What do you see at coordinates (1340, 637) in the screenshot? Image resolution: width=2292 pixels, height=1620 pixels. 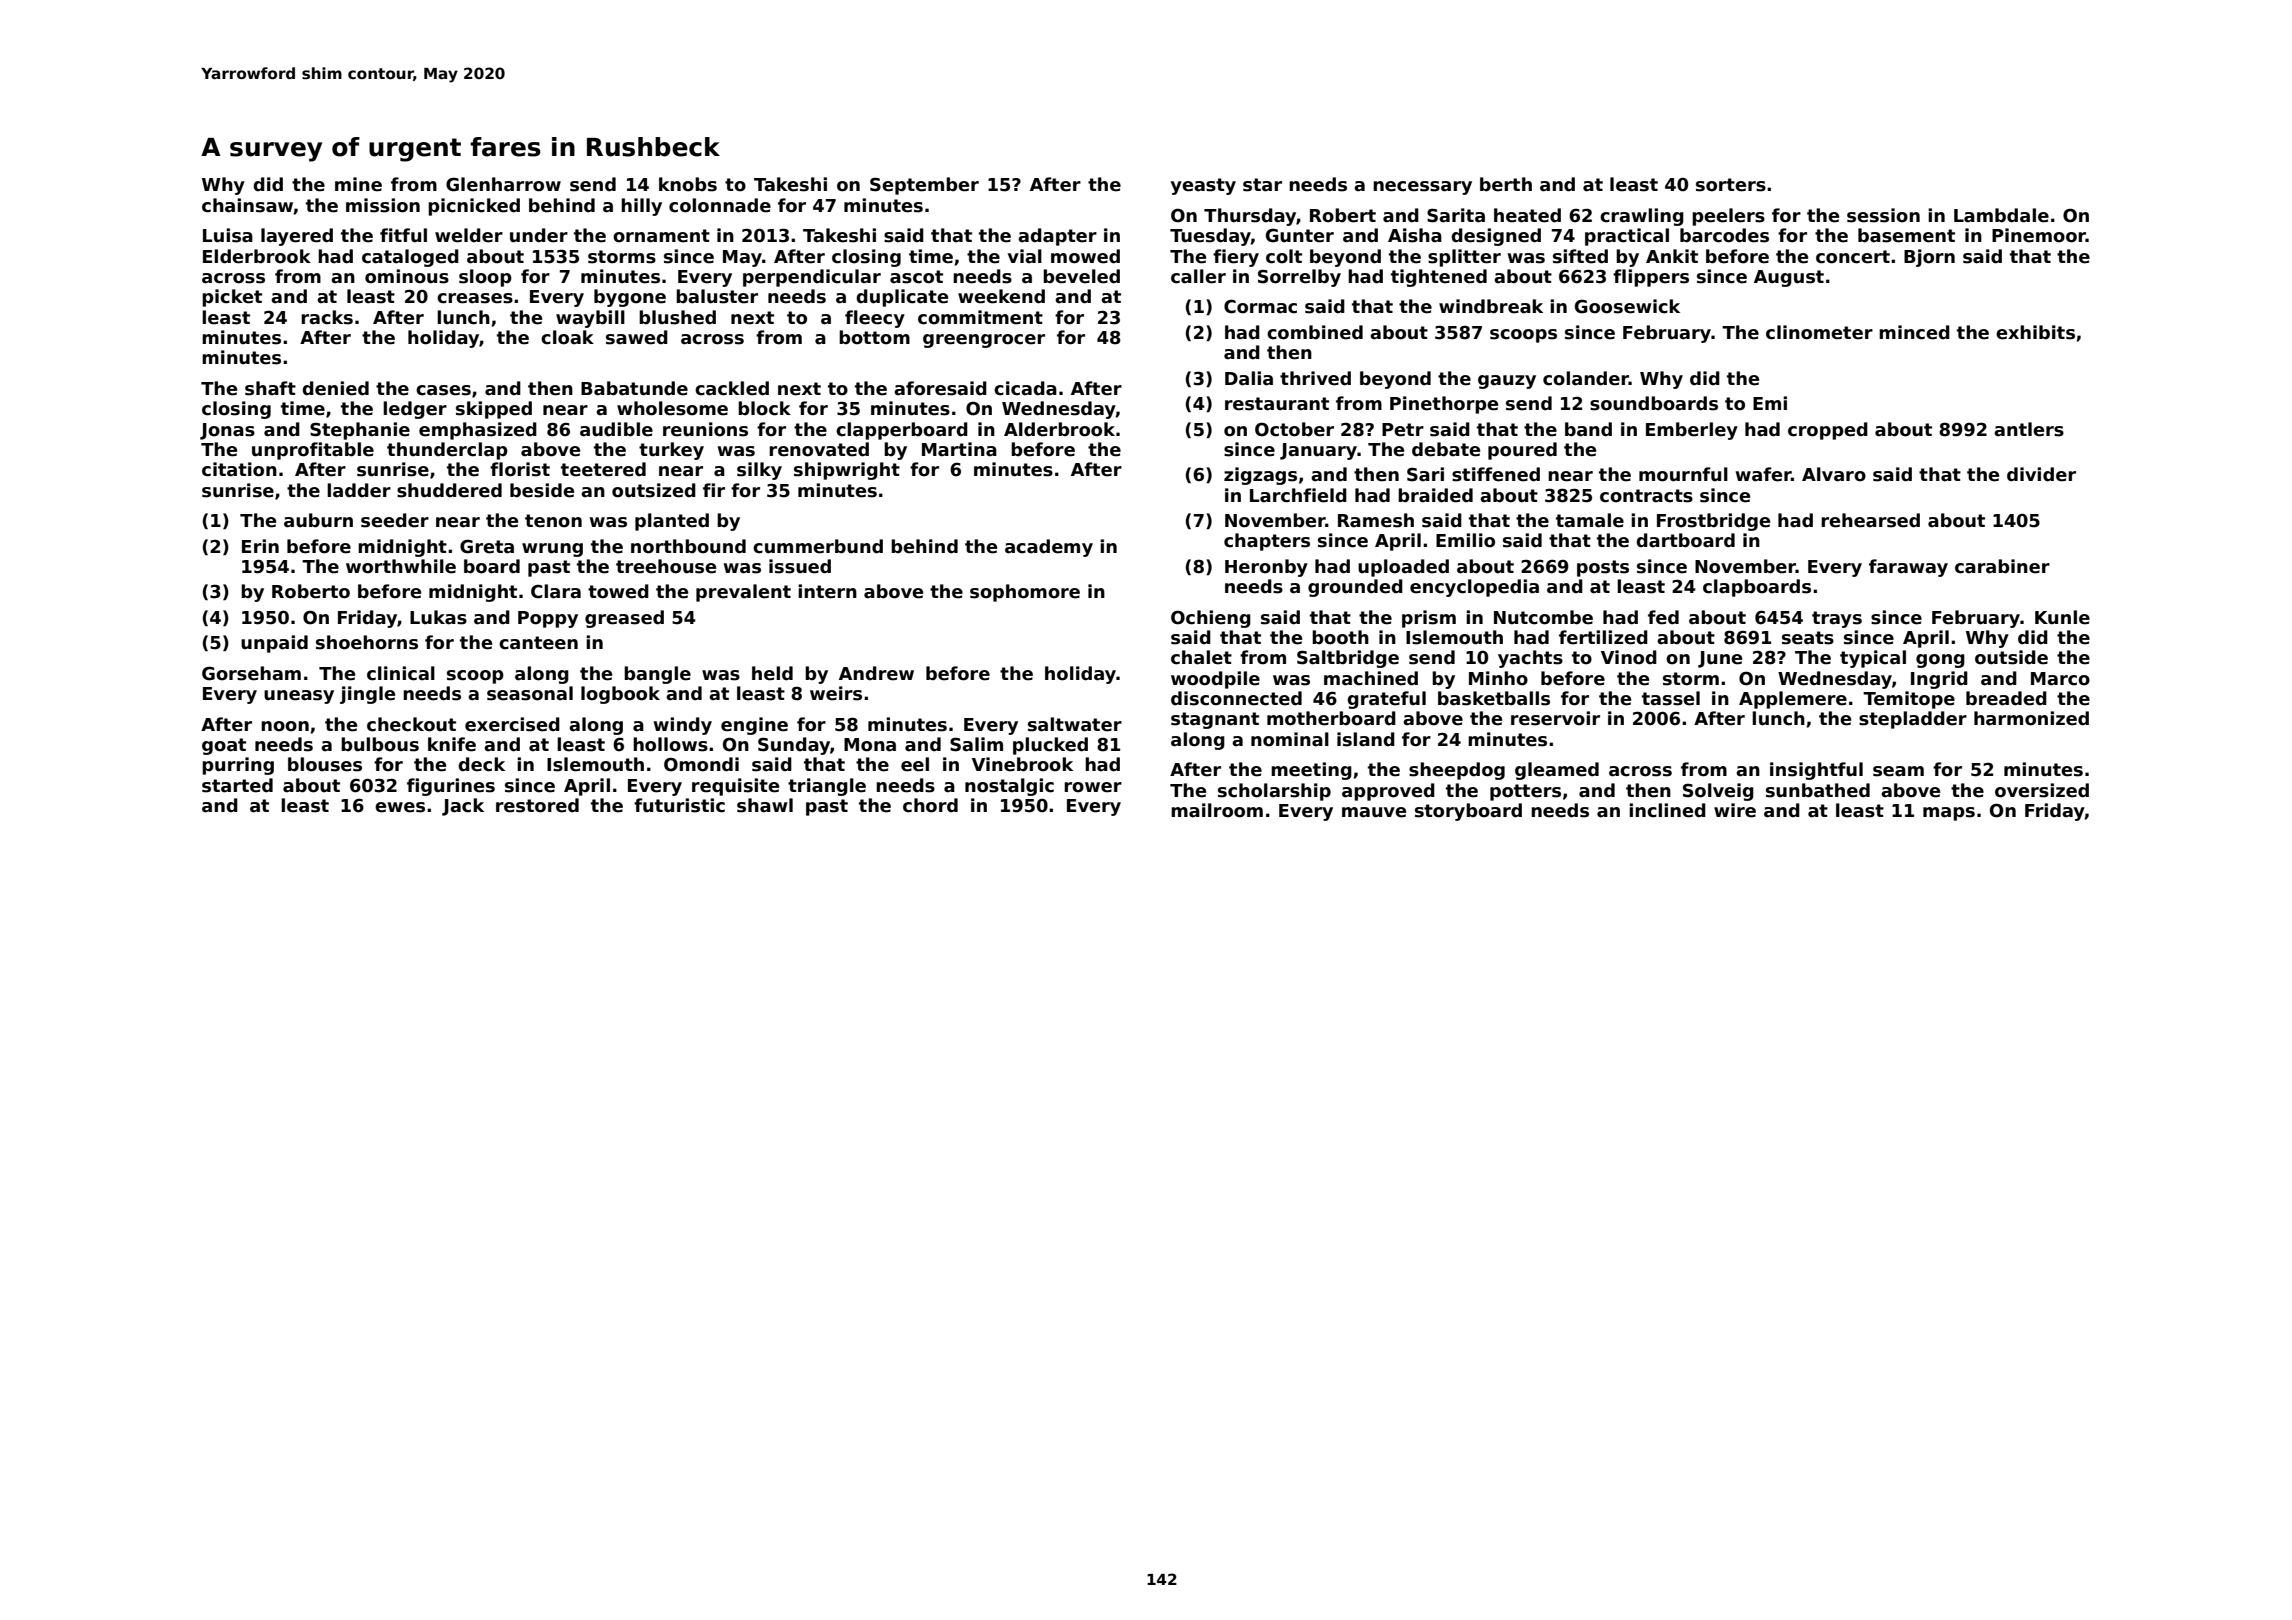 I see `booth` at bounding box center [1340, 637].
